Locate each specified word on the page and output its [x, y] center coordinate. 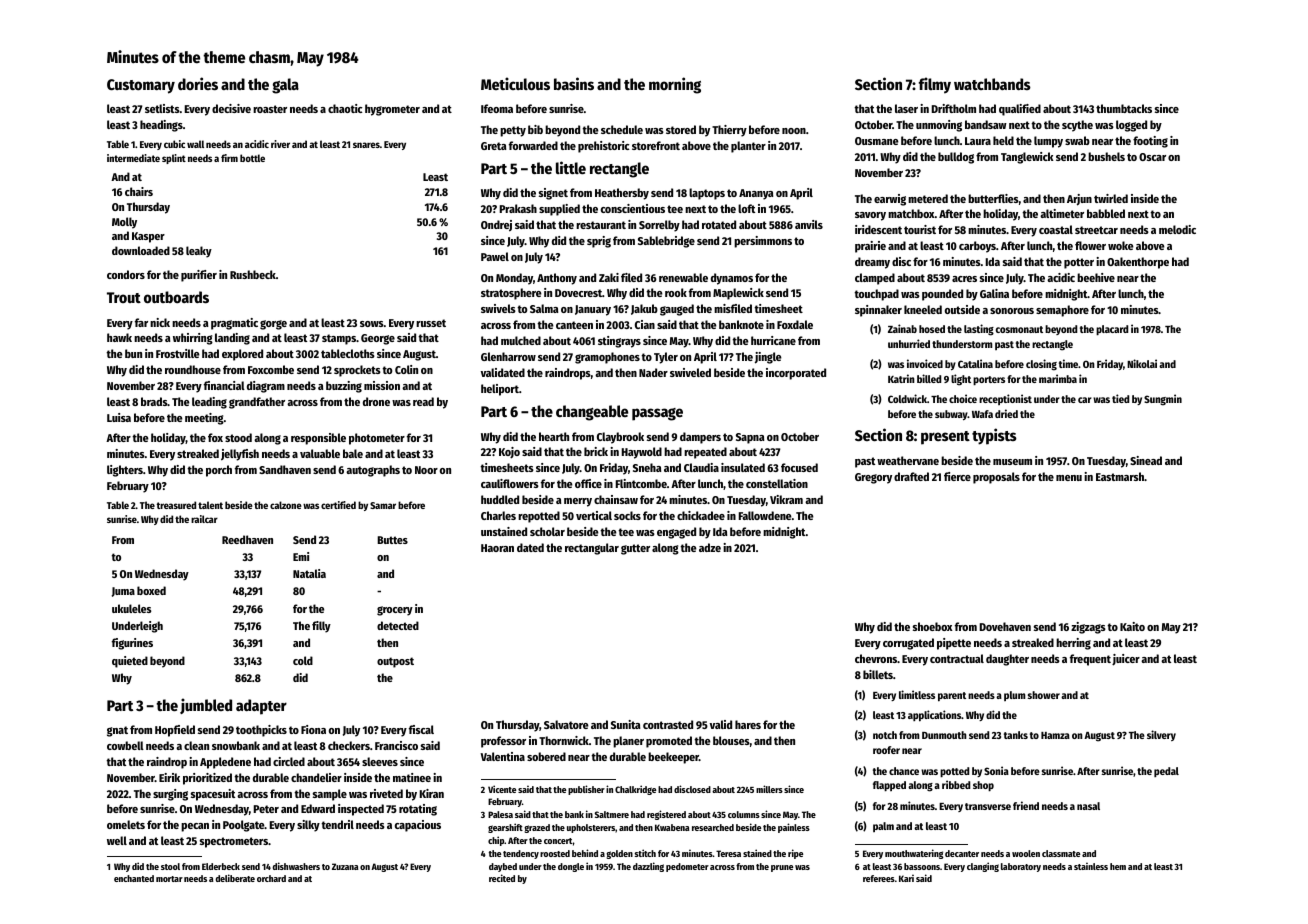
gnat [117, 731]
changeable [592, 413]
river [280, 144]
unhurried [909, 343]
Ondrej [496, 226]
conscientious [633, 208]
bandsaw [986, 124]
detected [398, 625]
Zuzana [345, 866]
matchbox [911, 213]
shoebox [933, 626]
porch [219, 471]
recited [502, 878]
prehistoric [603, 147]
